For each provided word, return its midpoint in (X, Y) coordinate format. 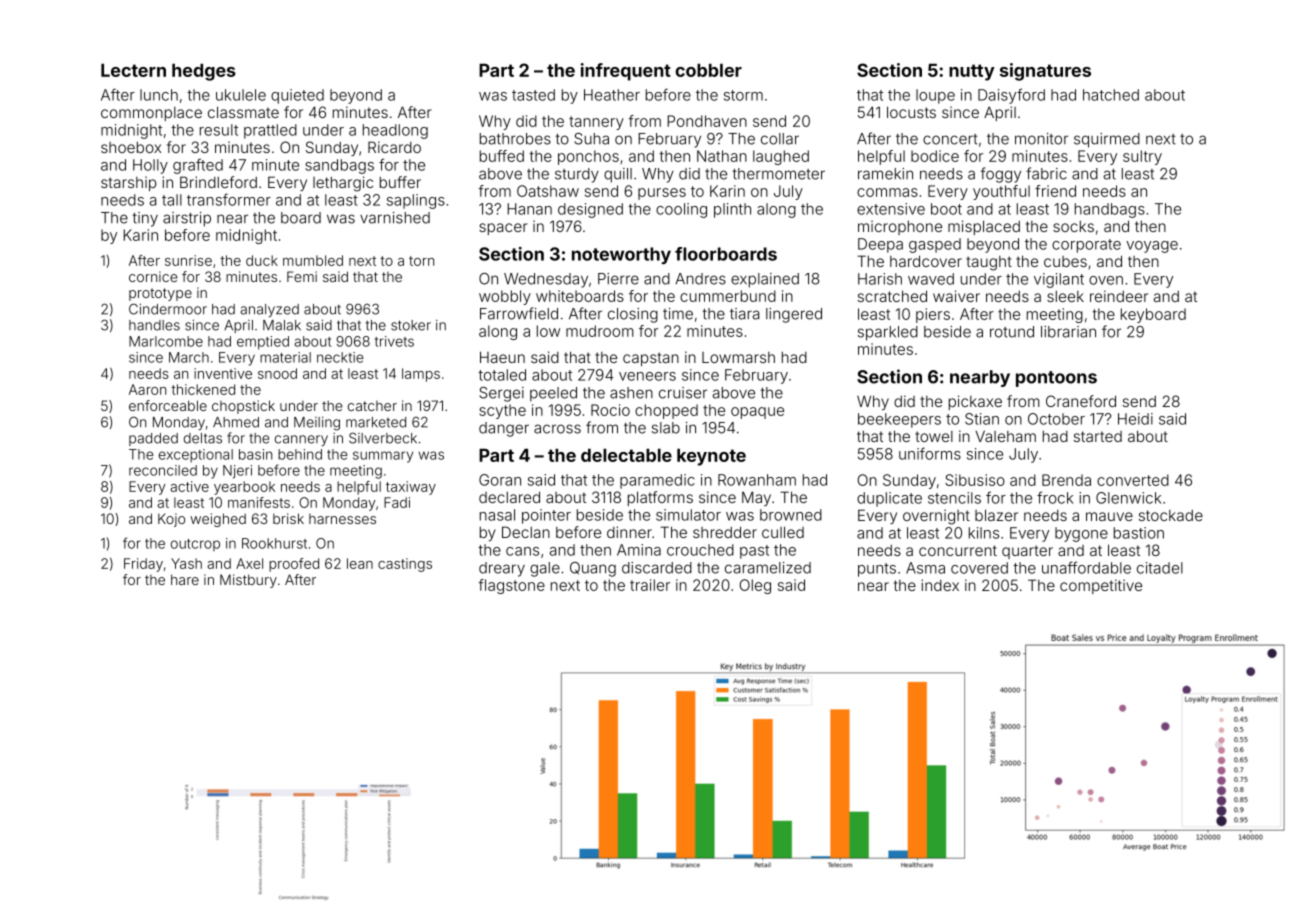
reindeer (1119, 296)
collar (780, 139)
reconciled (163, 470)
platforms (660, 498)
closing (633, 315)
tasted (533, 95)
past (754, 552)
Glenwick (1128, 498)
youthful (1001, 192)
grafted (198, 166)
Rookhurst (274, 543)
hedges (204, 72)
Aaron (147, 389)
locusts (911, 112)
